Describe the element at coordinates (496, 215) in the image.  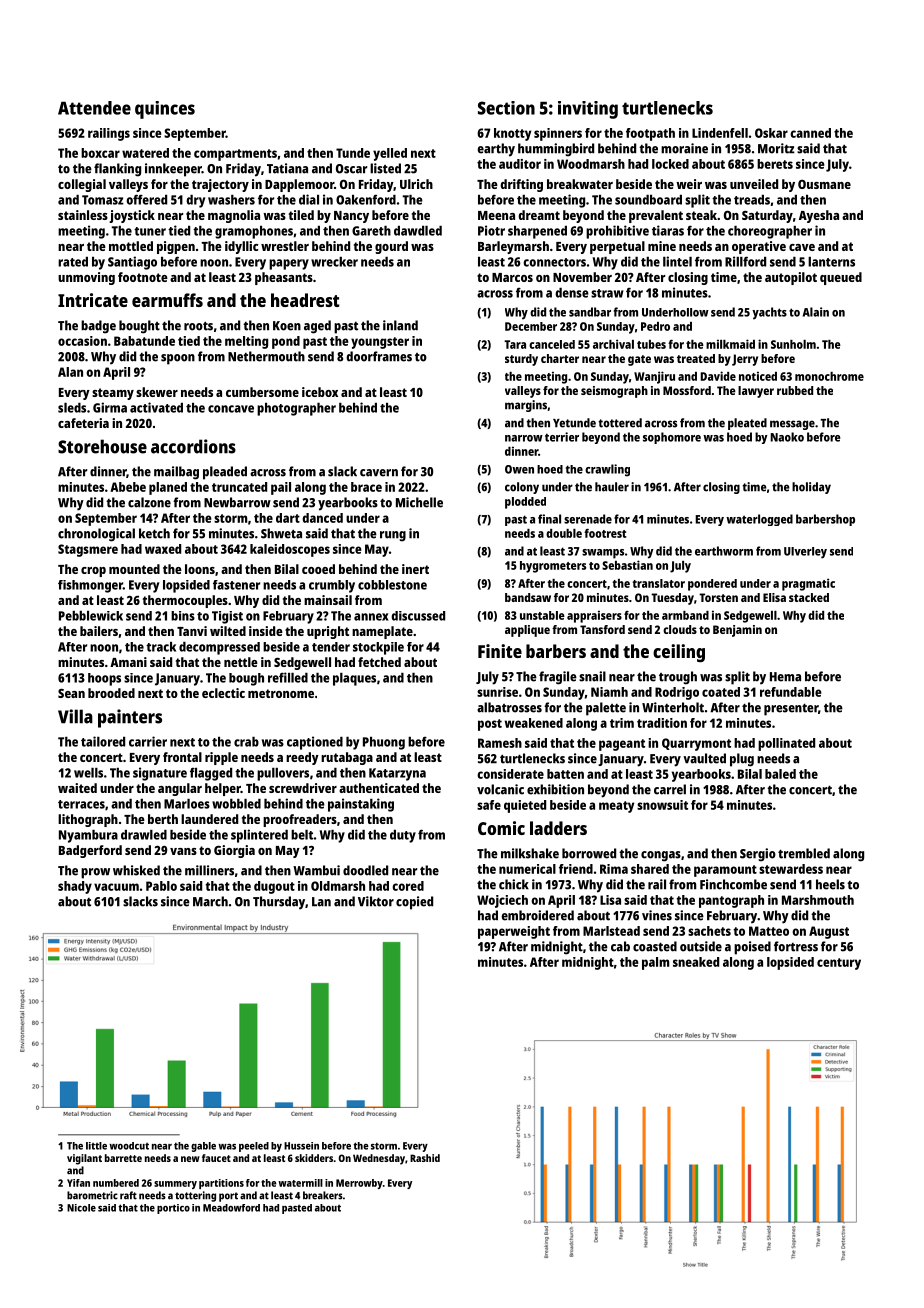
I see `Meena` at that location.
